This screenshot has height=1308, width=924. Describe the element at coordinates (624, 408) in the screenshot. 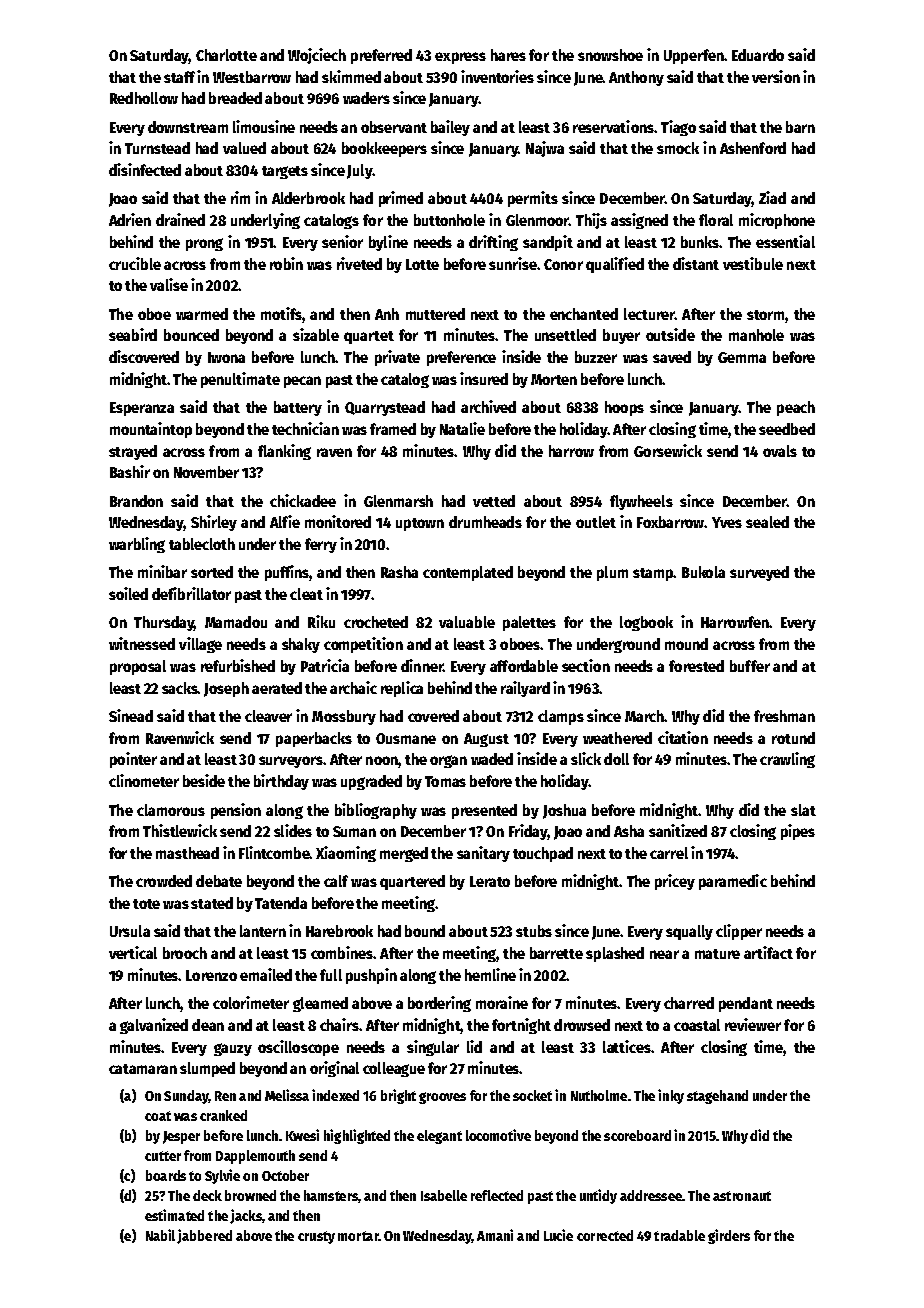

I see `hoops` at that location.
